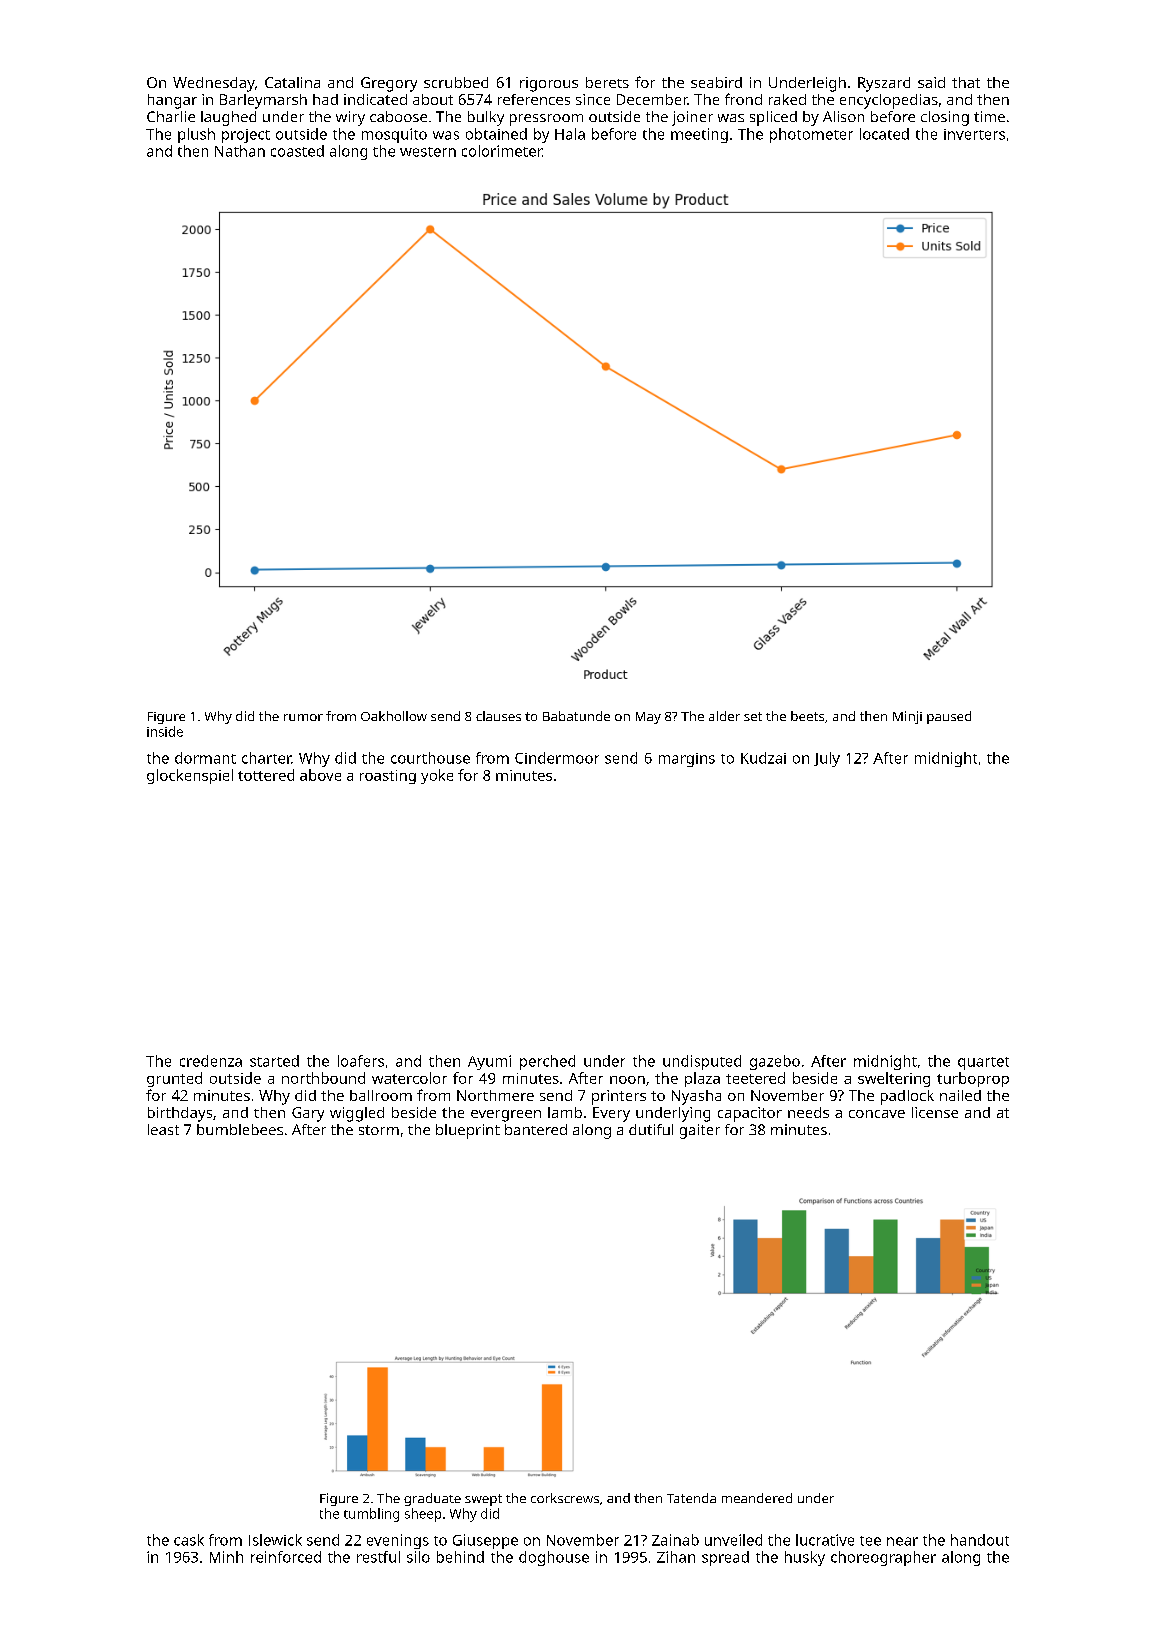 The height and width of the screenshot is (1636, 1156). Describe the element at coordinates (286, 1557) in the screenshot. I see `reinforced` at that location.
